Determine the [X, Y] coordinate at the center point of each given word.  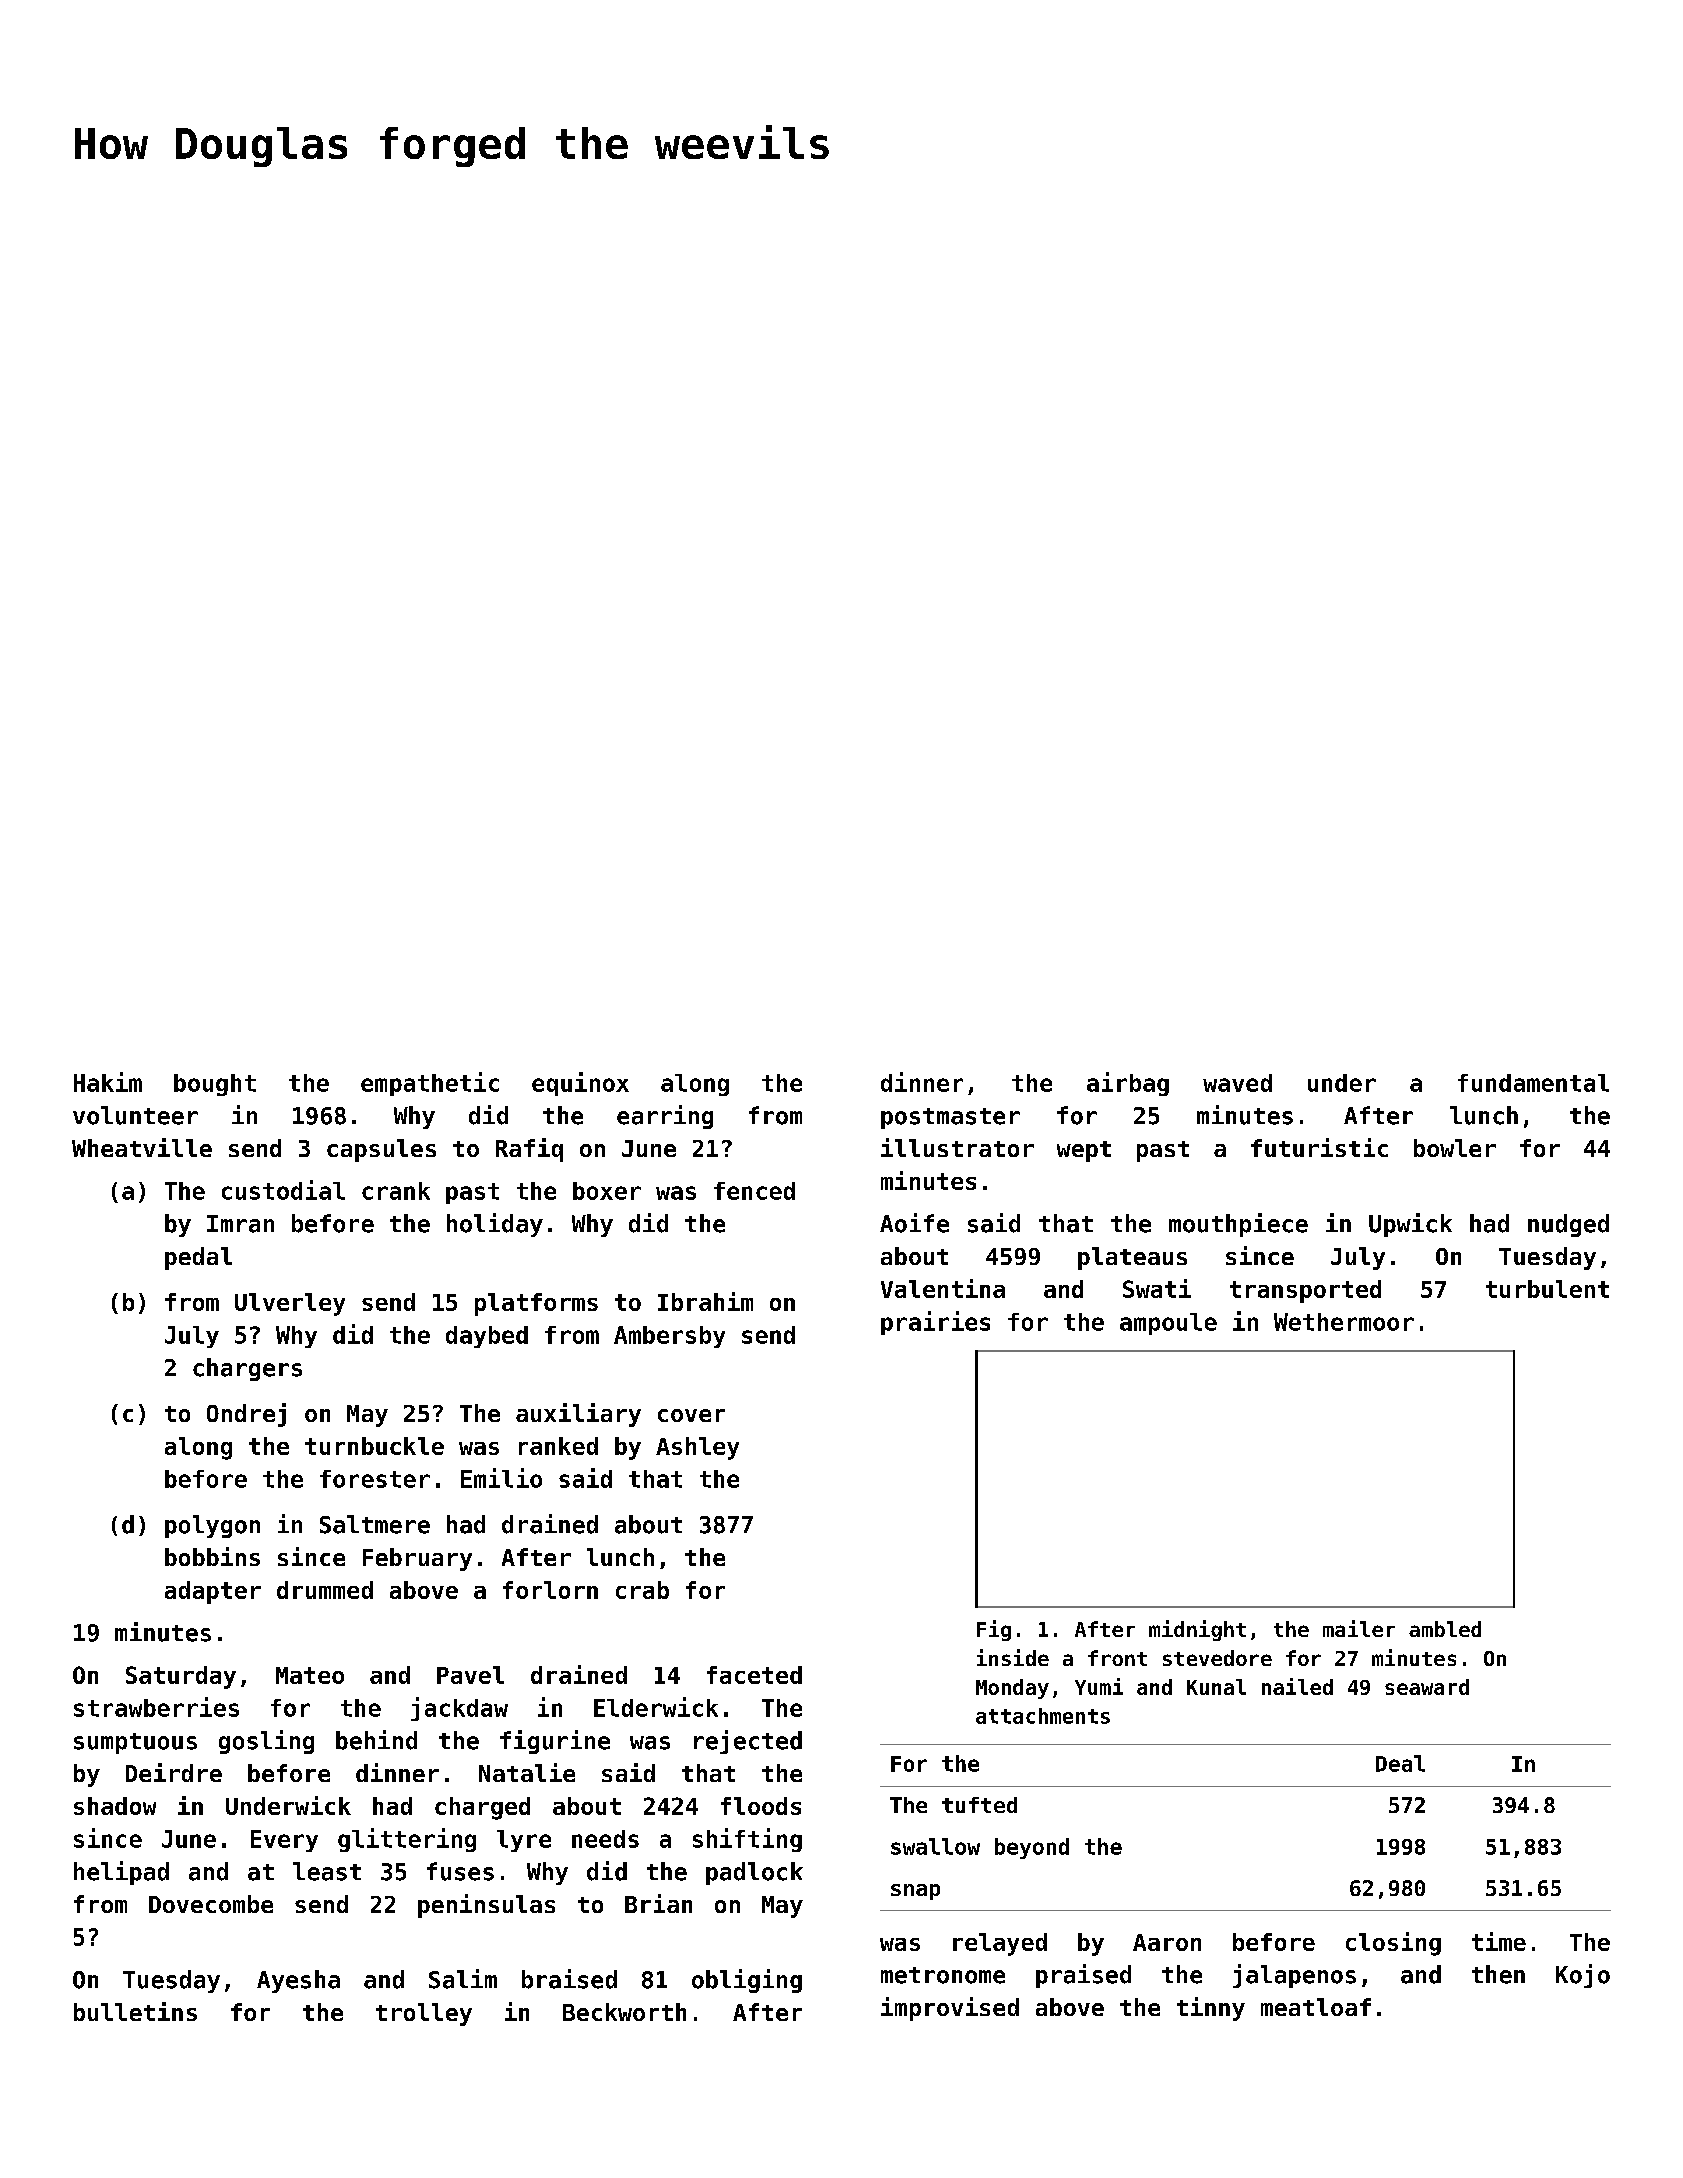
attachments [1043, 1716]
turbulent [1547, 1289]
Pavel [470, 1675]
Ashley [697, 1448]
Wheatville [142, 1147]
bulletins [135, 2011]
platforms [536, 1304]
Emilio [501, 1478]
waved [1237, 1083]
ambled [1445, 1629]
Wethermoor [1344, 1322]
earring [665, 1117]
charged [482, 1808]
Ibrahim [705, 1301]
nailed [1297, 1686]
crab [642, 1590]
